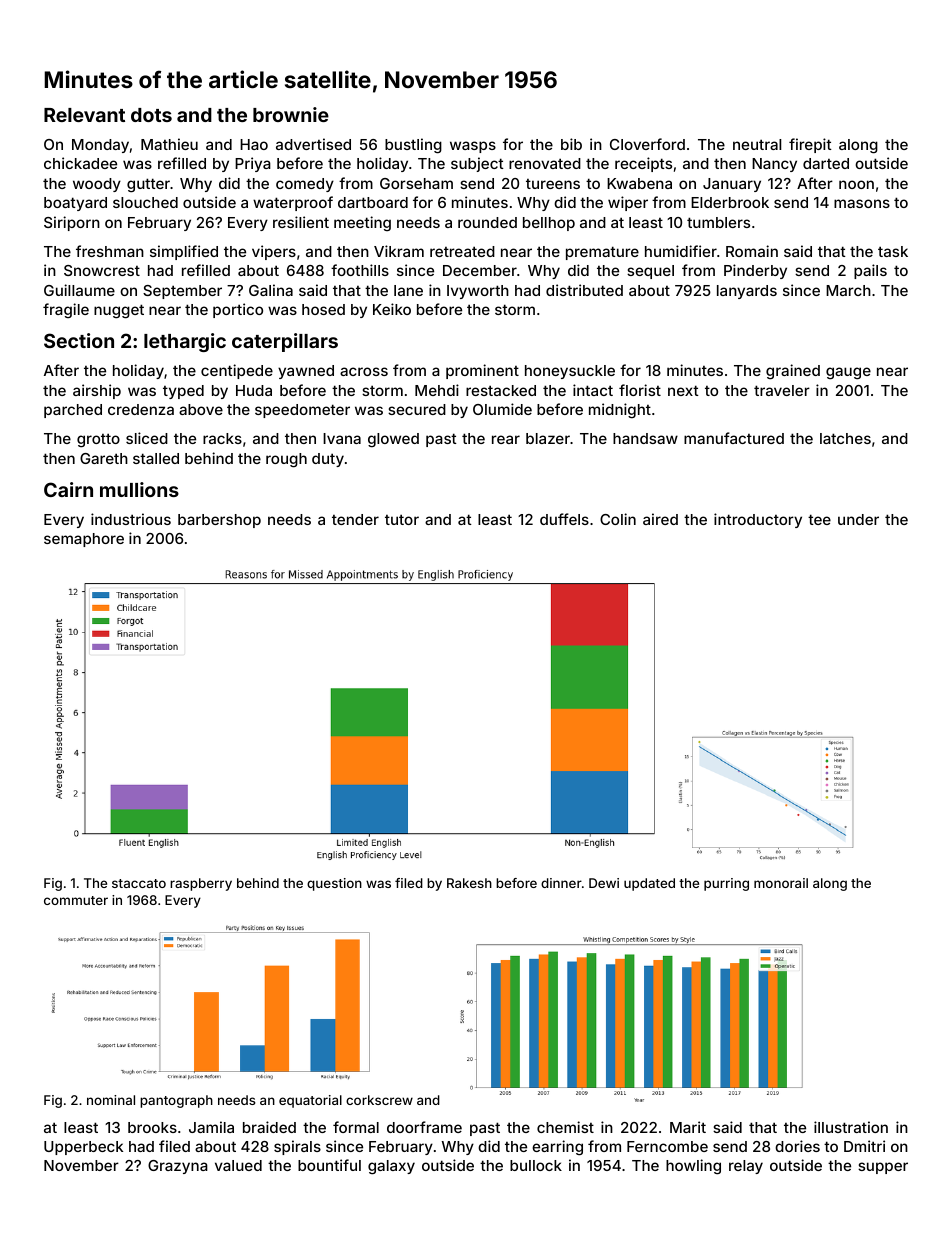 The width and height of the screenshot is (952, 1233). What do you see at coordinates (413, 146) in the screenshot?
I see `bustling` at bounding box center [413, 146].
